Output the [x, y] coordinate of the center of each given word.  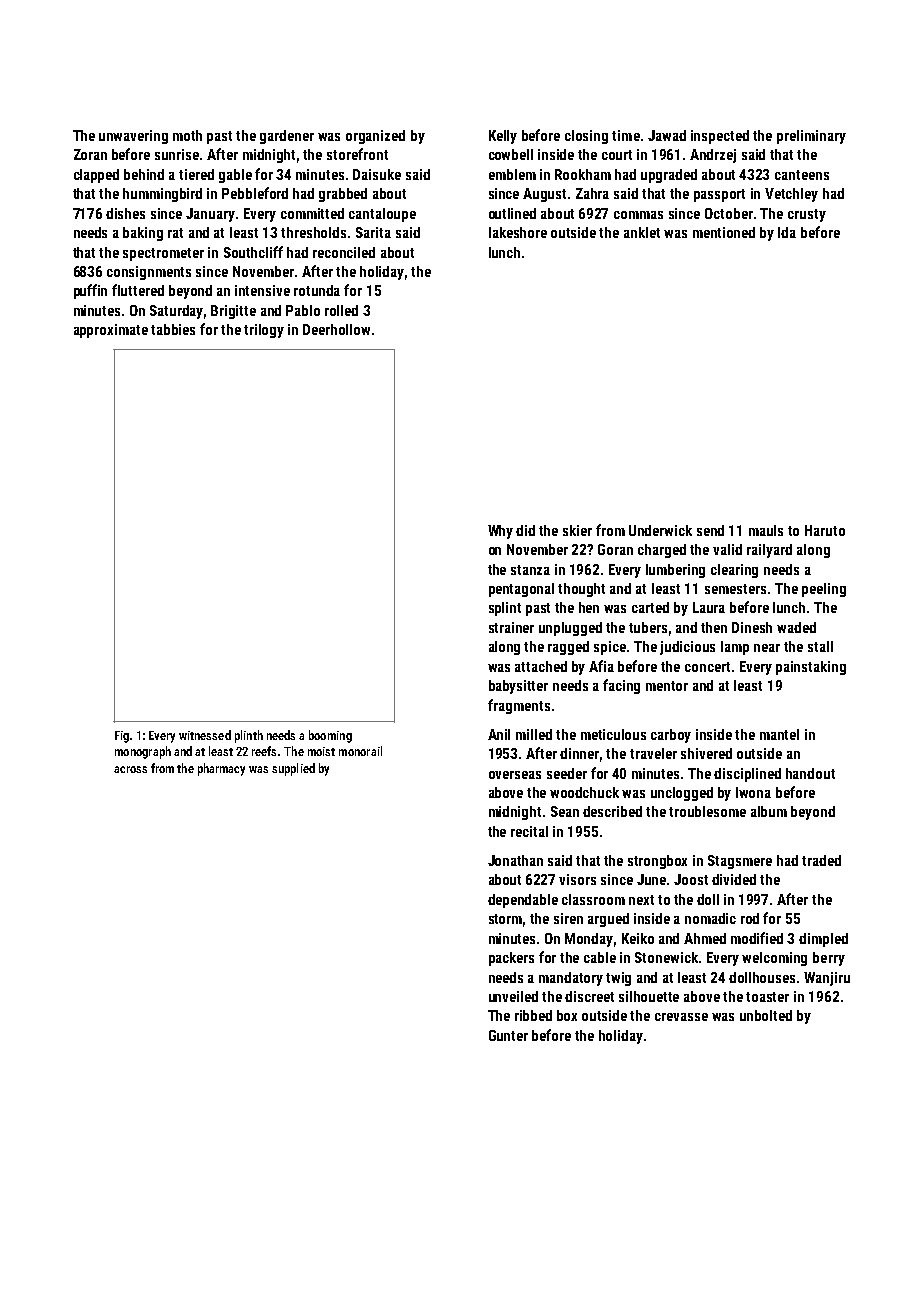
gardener [287, 137]
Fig [122, 737]
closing [586, 137]
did [525, 530]
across [130, 769]
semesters [735, 589]
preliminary [811, 137]
